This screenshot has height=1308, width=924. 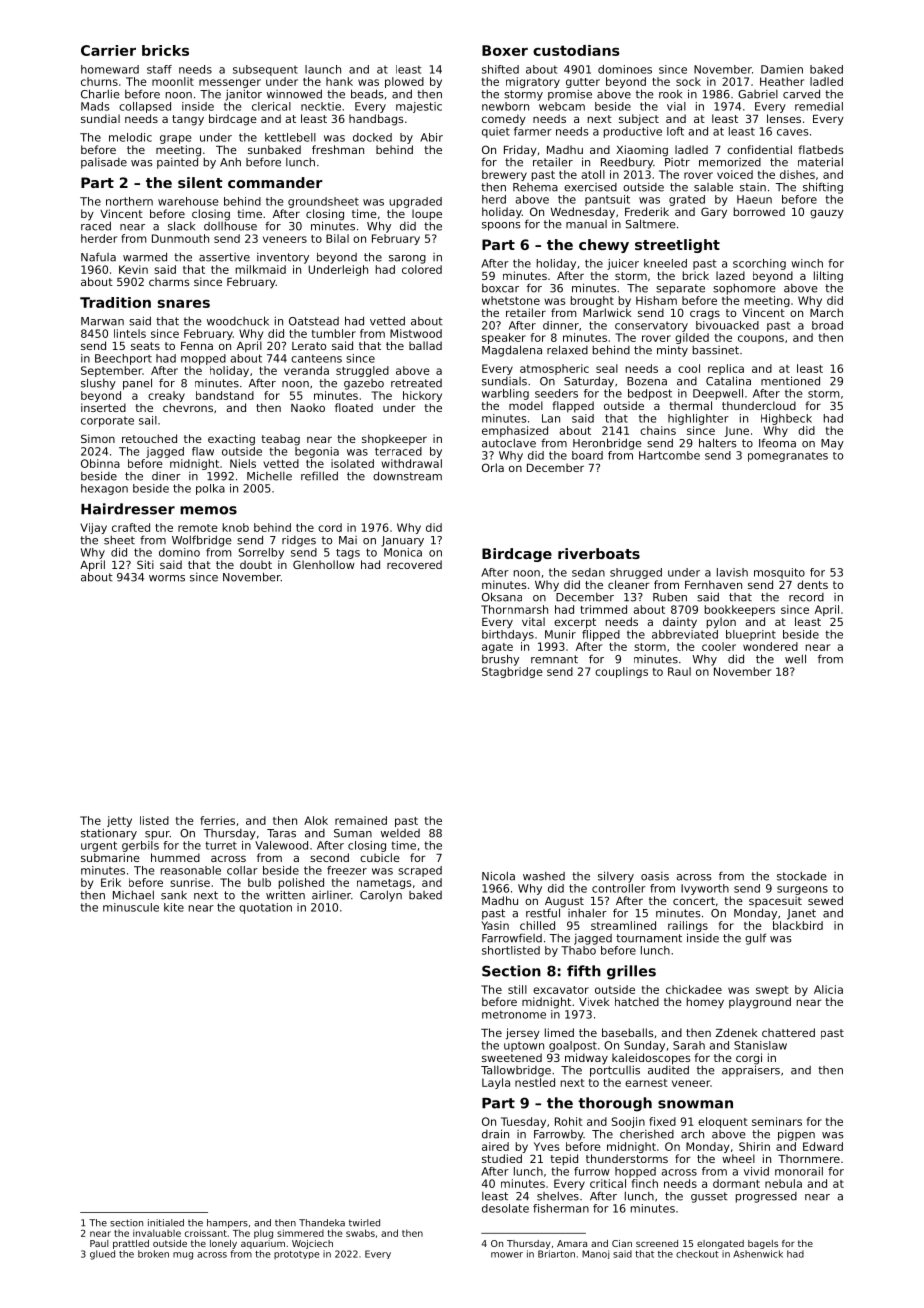 I want to click on sunrise, so click(x=190, y=882).
